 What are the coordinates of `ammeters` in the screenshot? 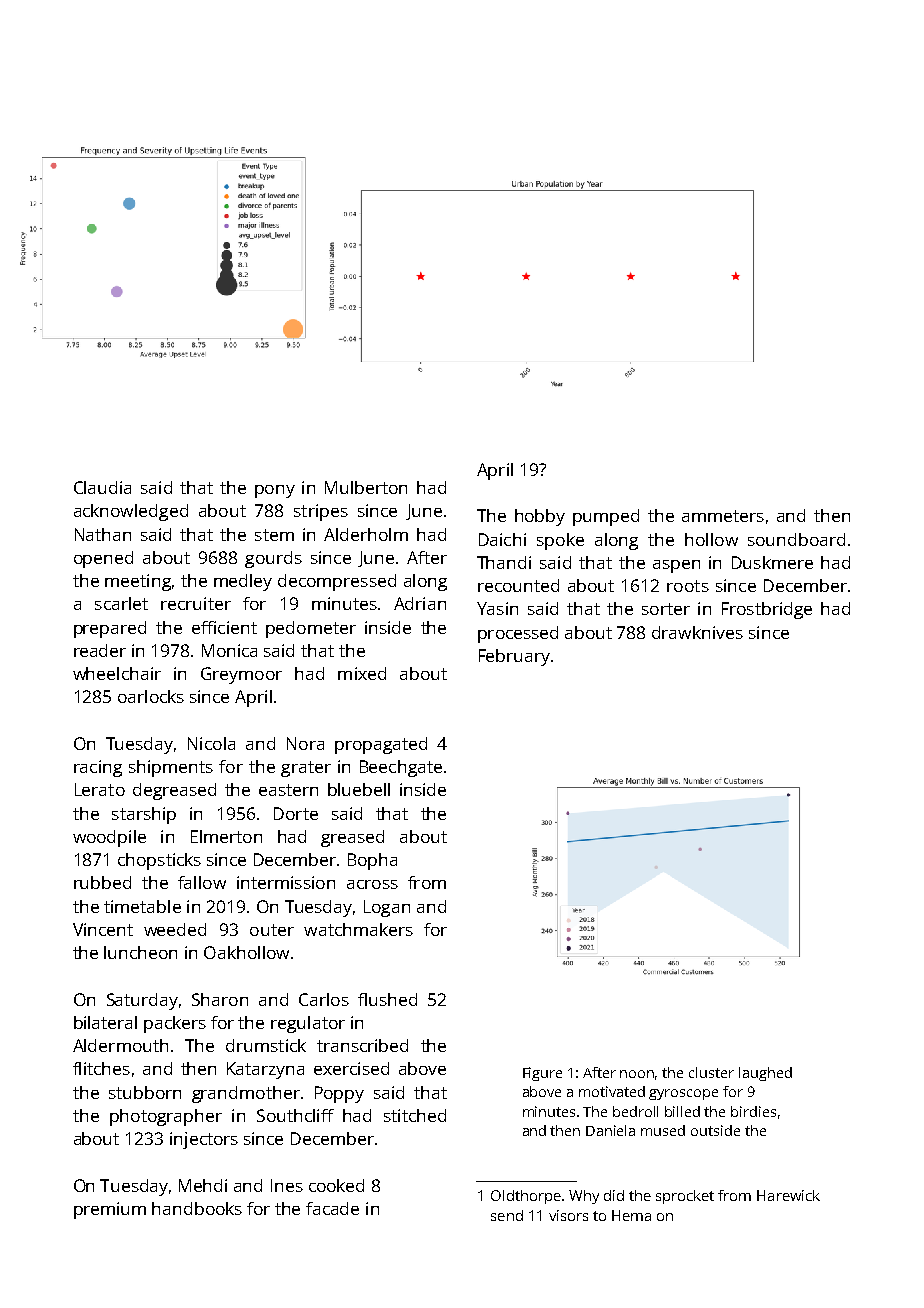 It's located at (723, 516).
